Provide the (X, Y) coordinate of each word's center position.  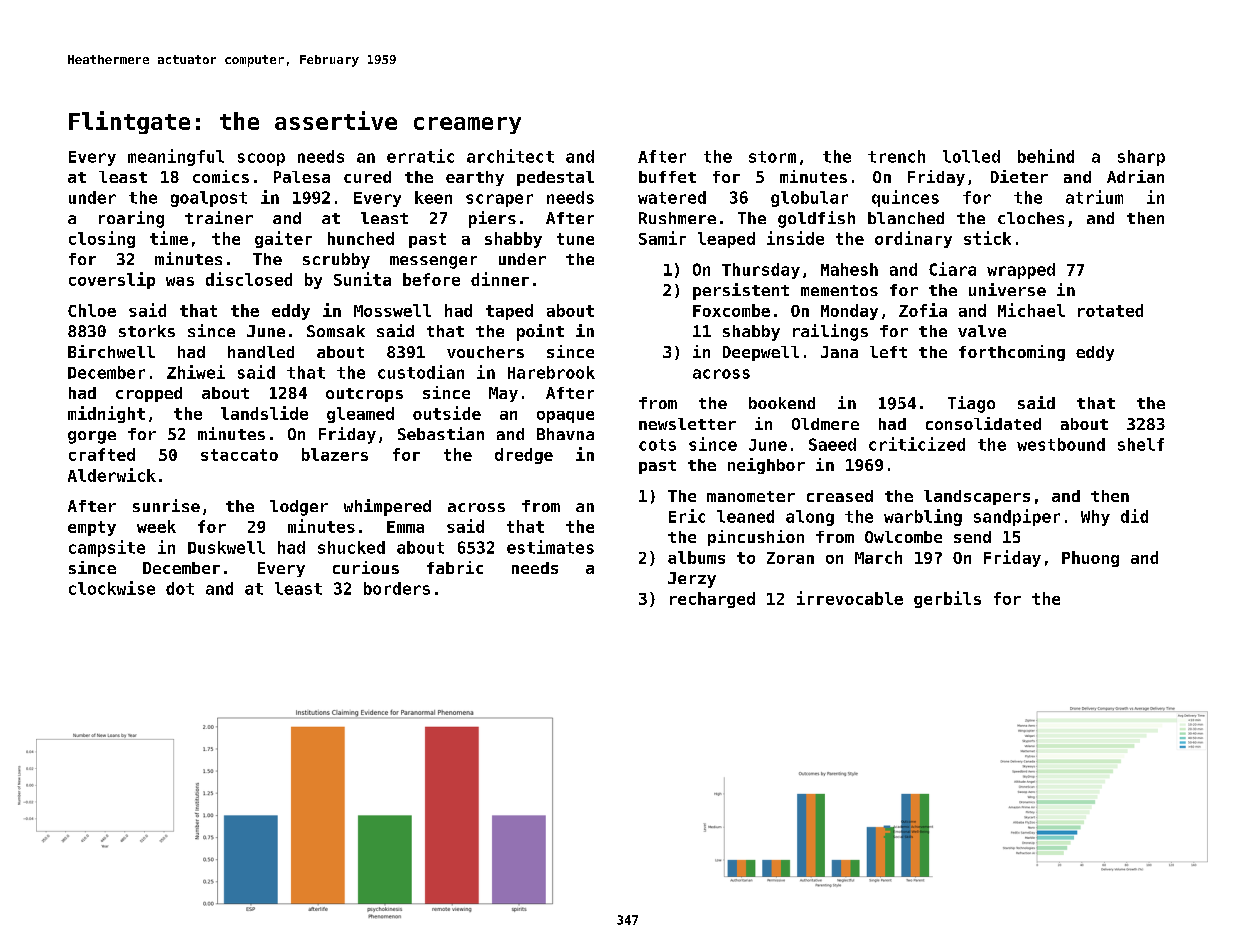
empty (92, 528)
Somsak (336, 331)
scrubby (336, 261)
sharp (1141, 158)
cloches (1031, 218)
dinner (500, 279)
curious (366, 567)
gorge (92, 437)
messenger (433, 262)
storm (772, 157)
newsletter (687, 424)
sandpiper (1017, 517)
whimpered (387, 507)
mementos (839, 290)
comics (221, 176)
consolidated (983, 423)
